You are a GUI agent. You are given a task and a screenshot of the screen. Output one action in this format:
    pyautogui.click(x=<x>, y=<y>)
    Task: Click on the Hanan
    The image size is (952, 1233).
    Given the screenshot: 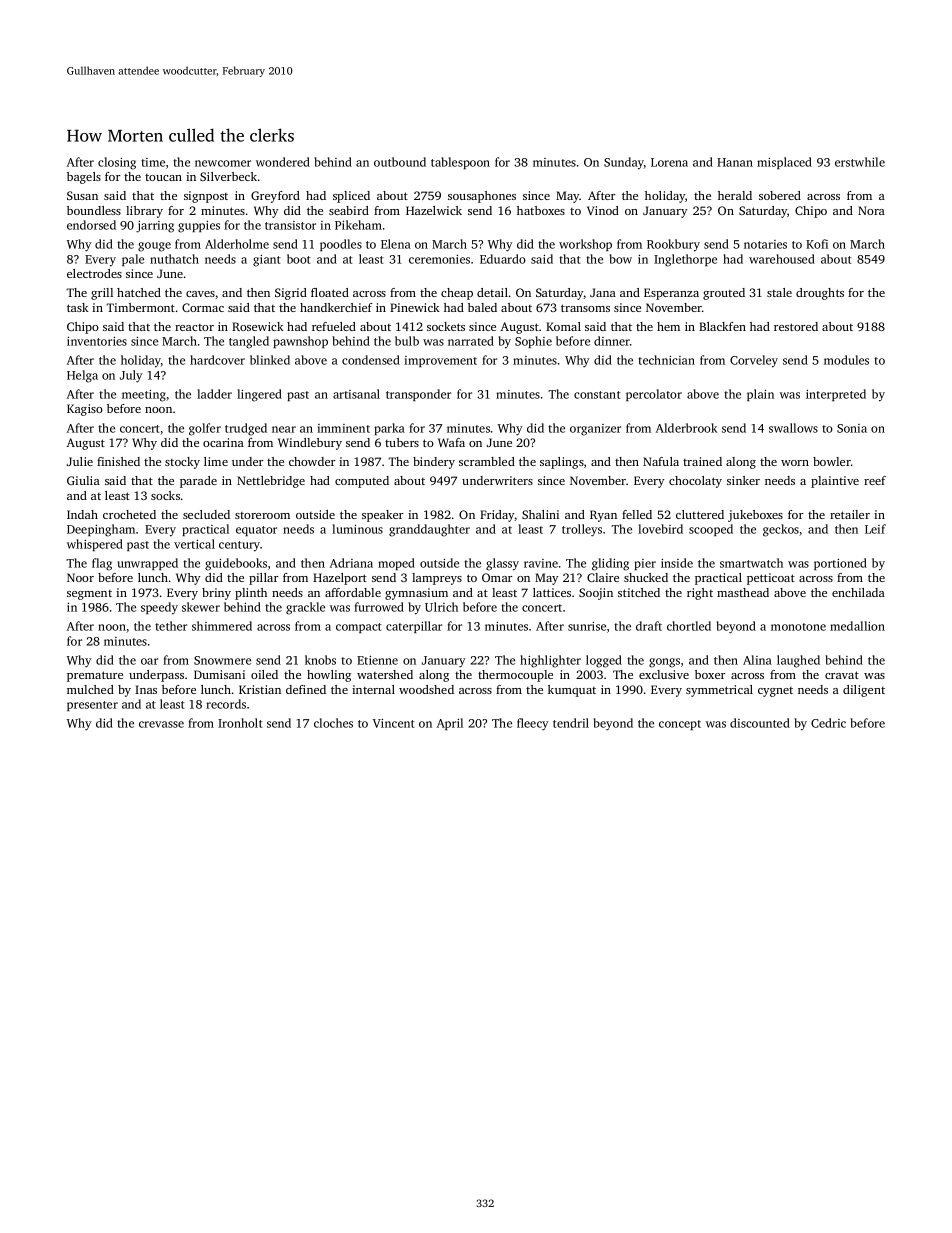 What is the action you would take?
    pyautogui.click(x=735, y=162)
